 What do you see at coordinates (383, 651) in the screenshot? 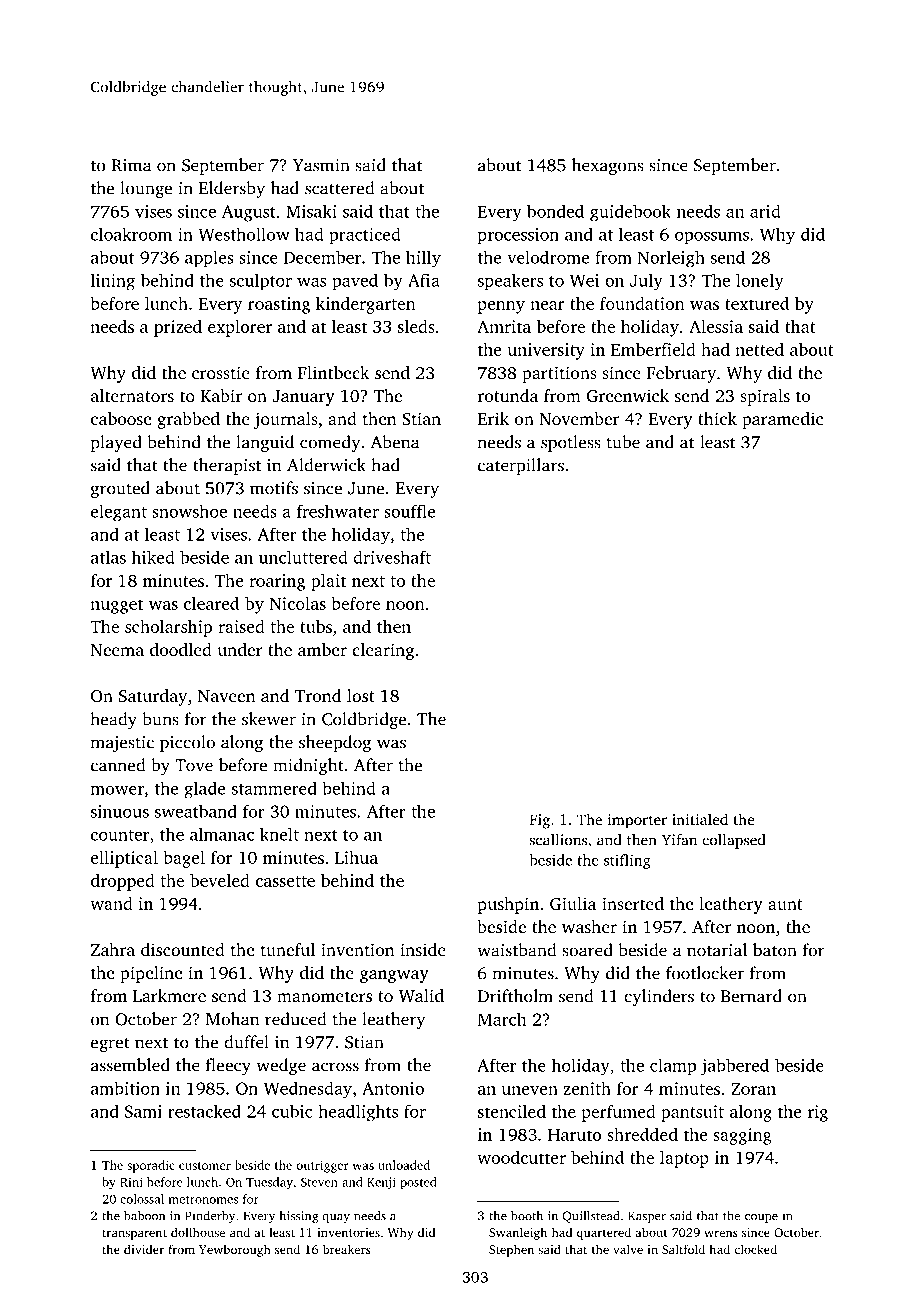
I see `clearing` at bounding box center [383, 651].
